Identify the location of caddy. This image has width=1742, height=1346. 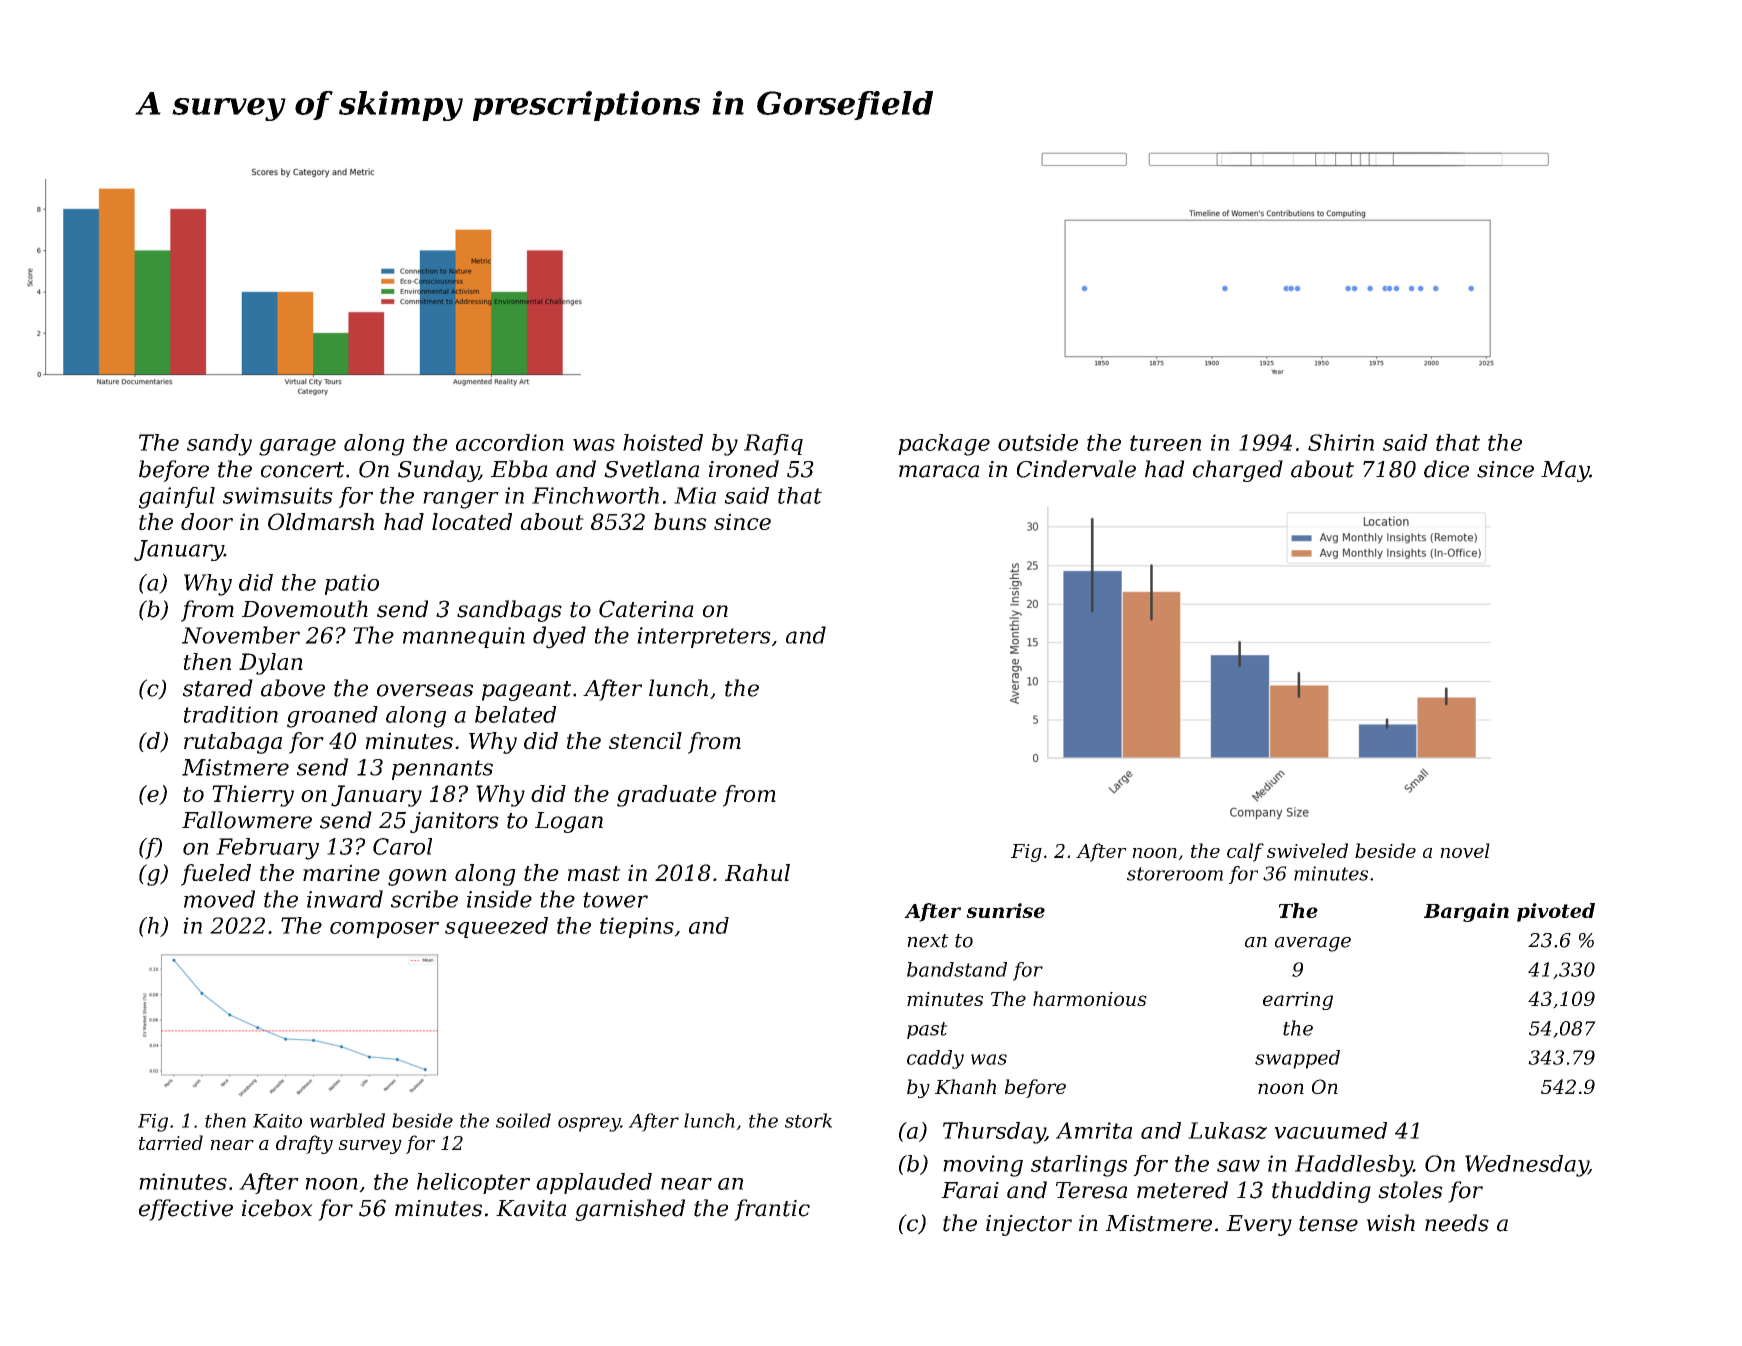
(935, 1059).
